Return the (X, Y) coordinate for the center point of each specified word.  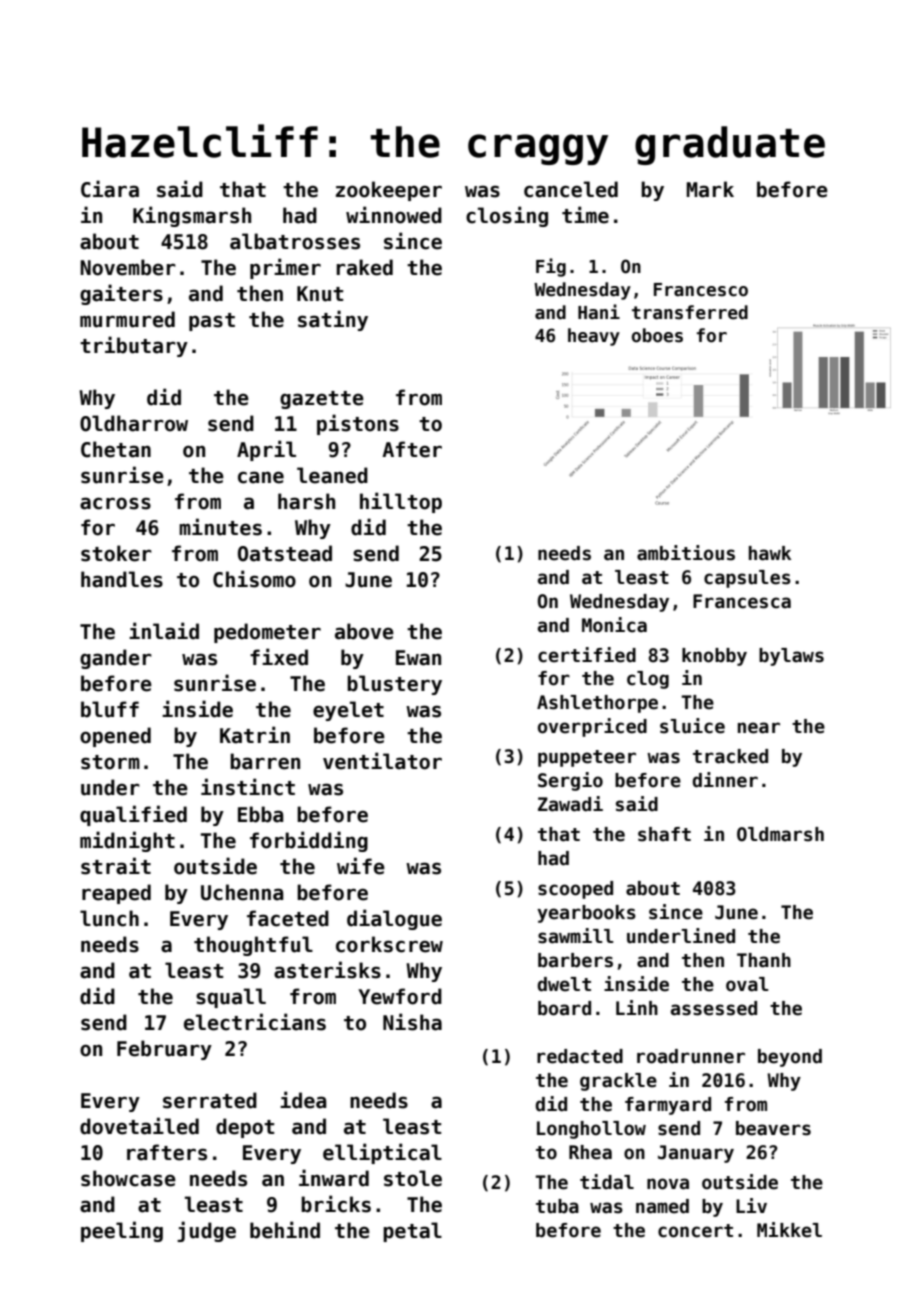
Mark (710, 189)
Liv (751, 1205)
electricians (255, 1022)
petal (412, 1232)
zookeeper (389, 191)
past (212, 322)
